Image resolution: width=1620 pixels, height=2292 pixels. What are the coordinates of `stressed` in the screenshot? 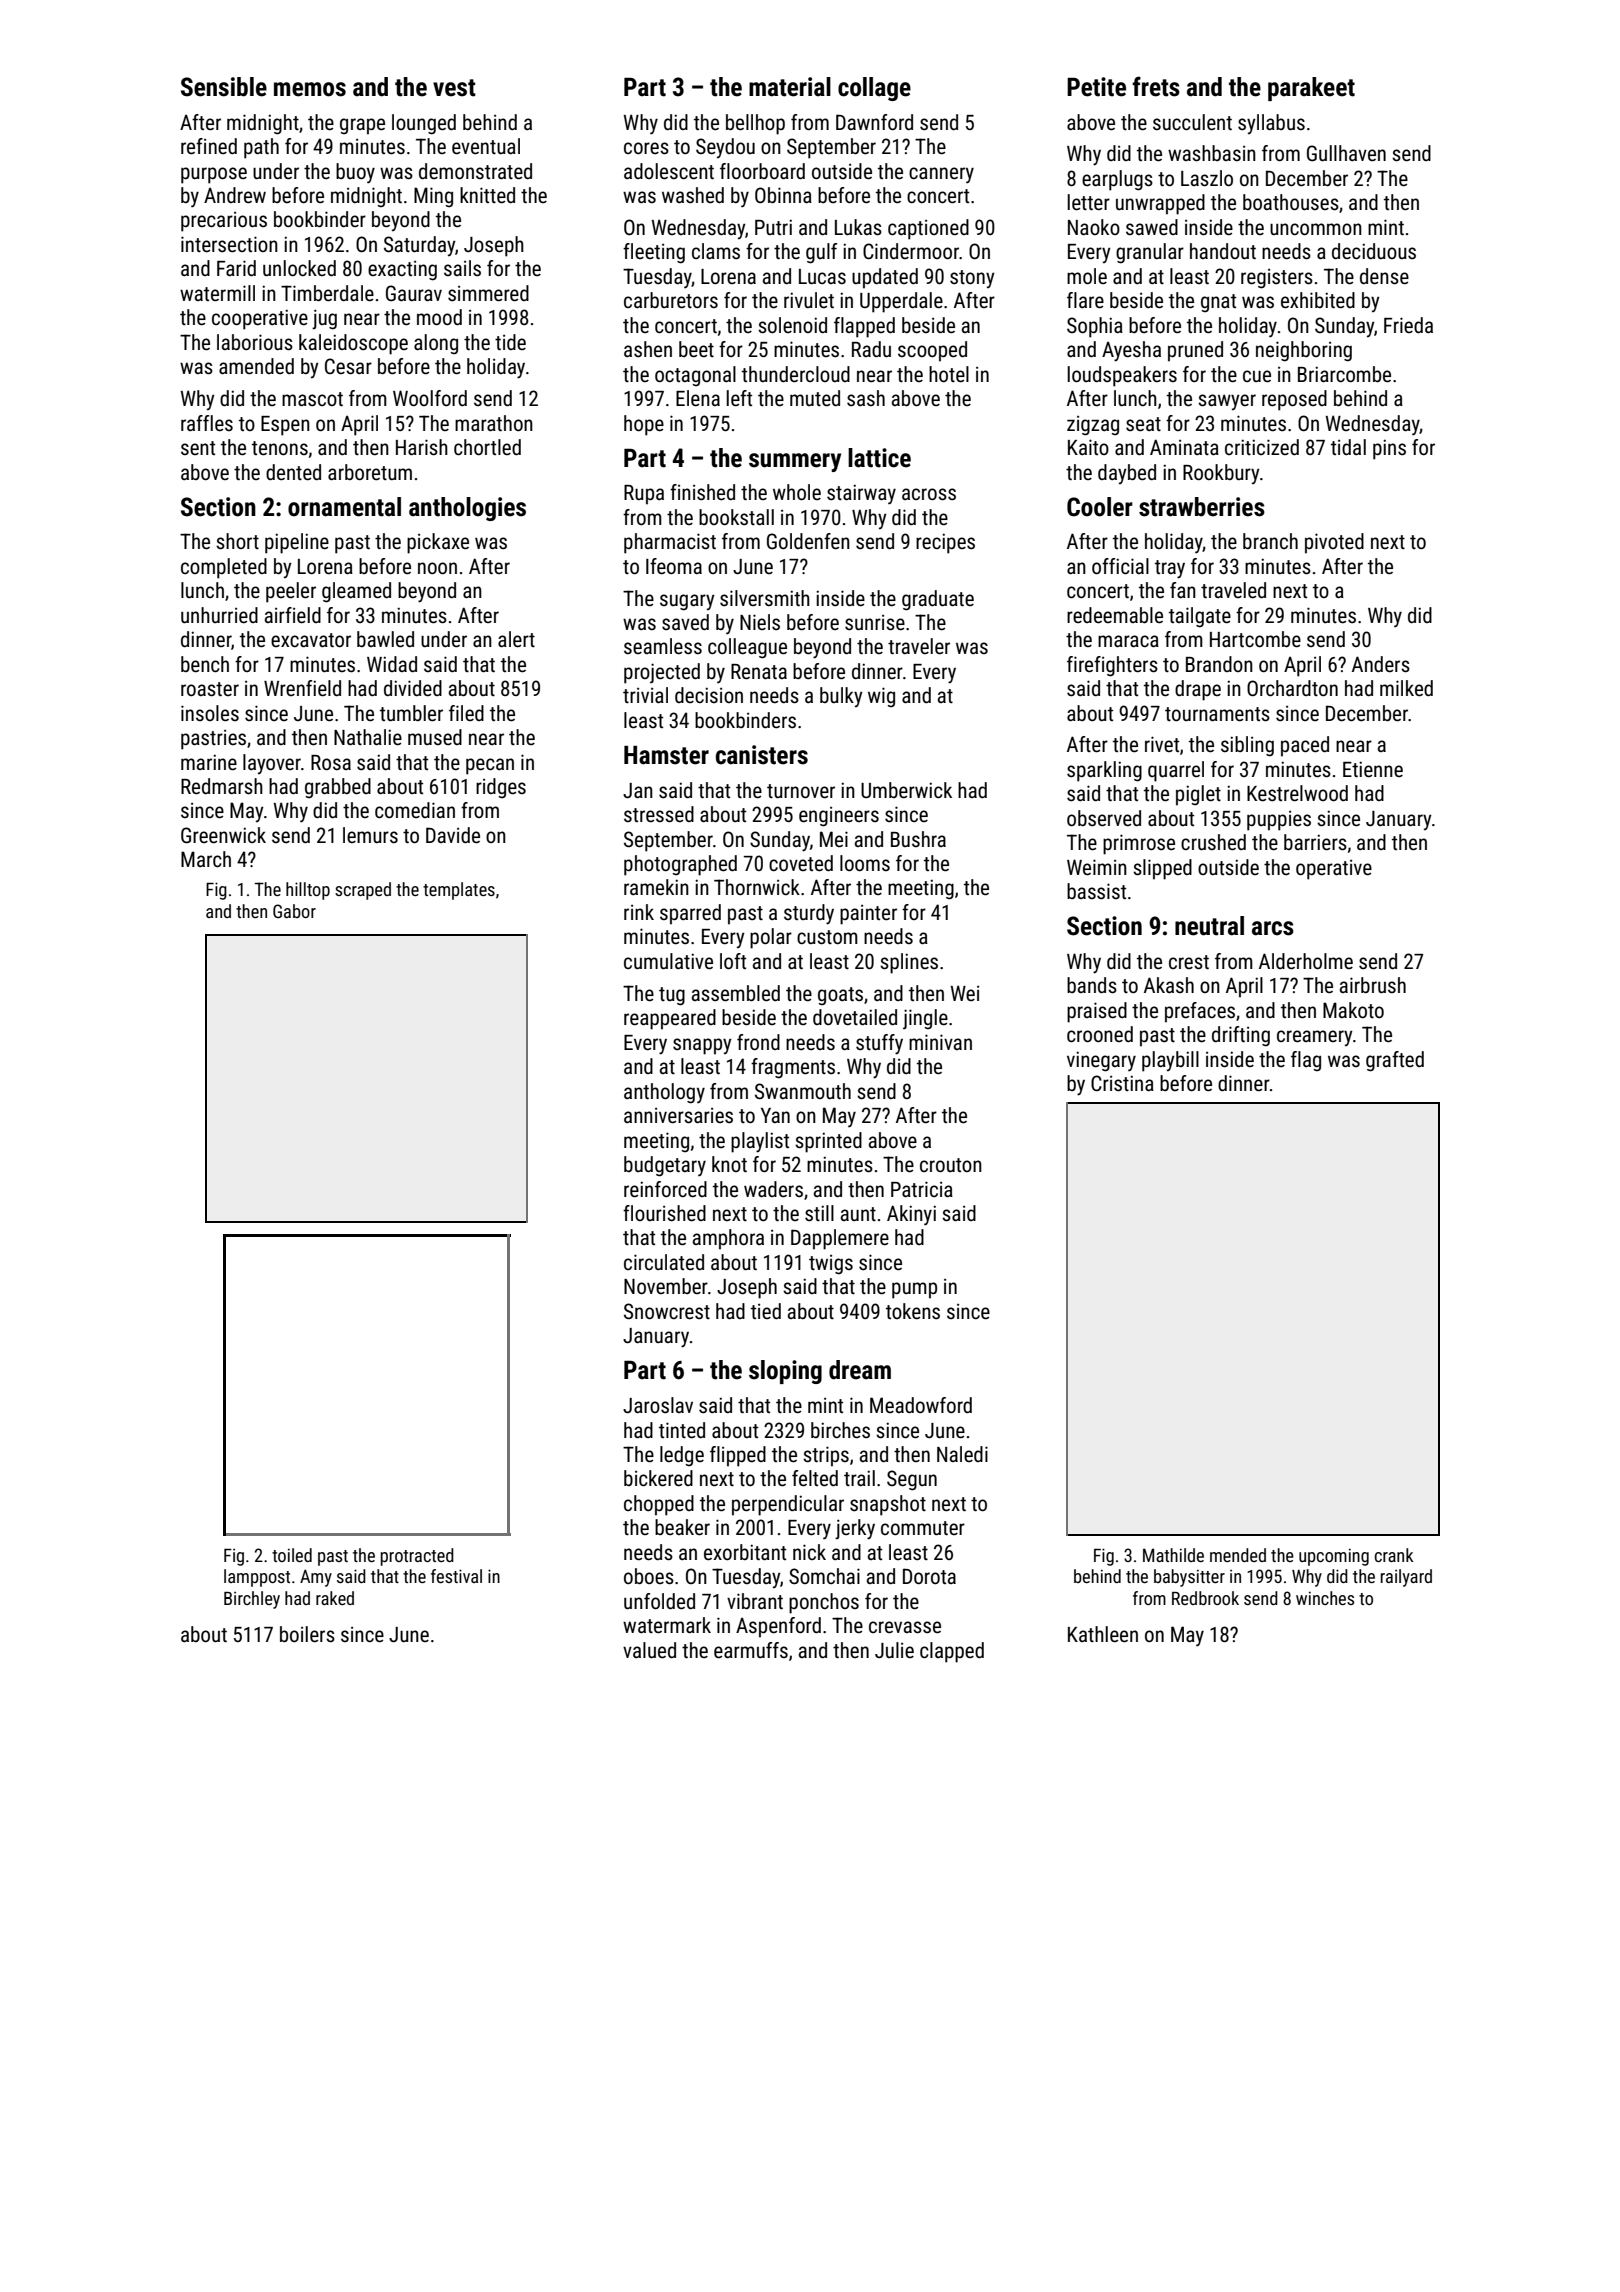 It's located at (659, 814).
